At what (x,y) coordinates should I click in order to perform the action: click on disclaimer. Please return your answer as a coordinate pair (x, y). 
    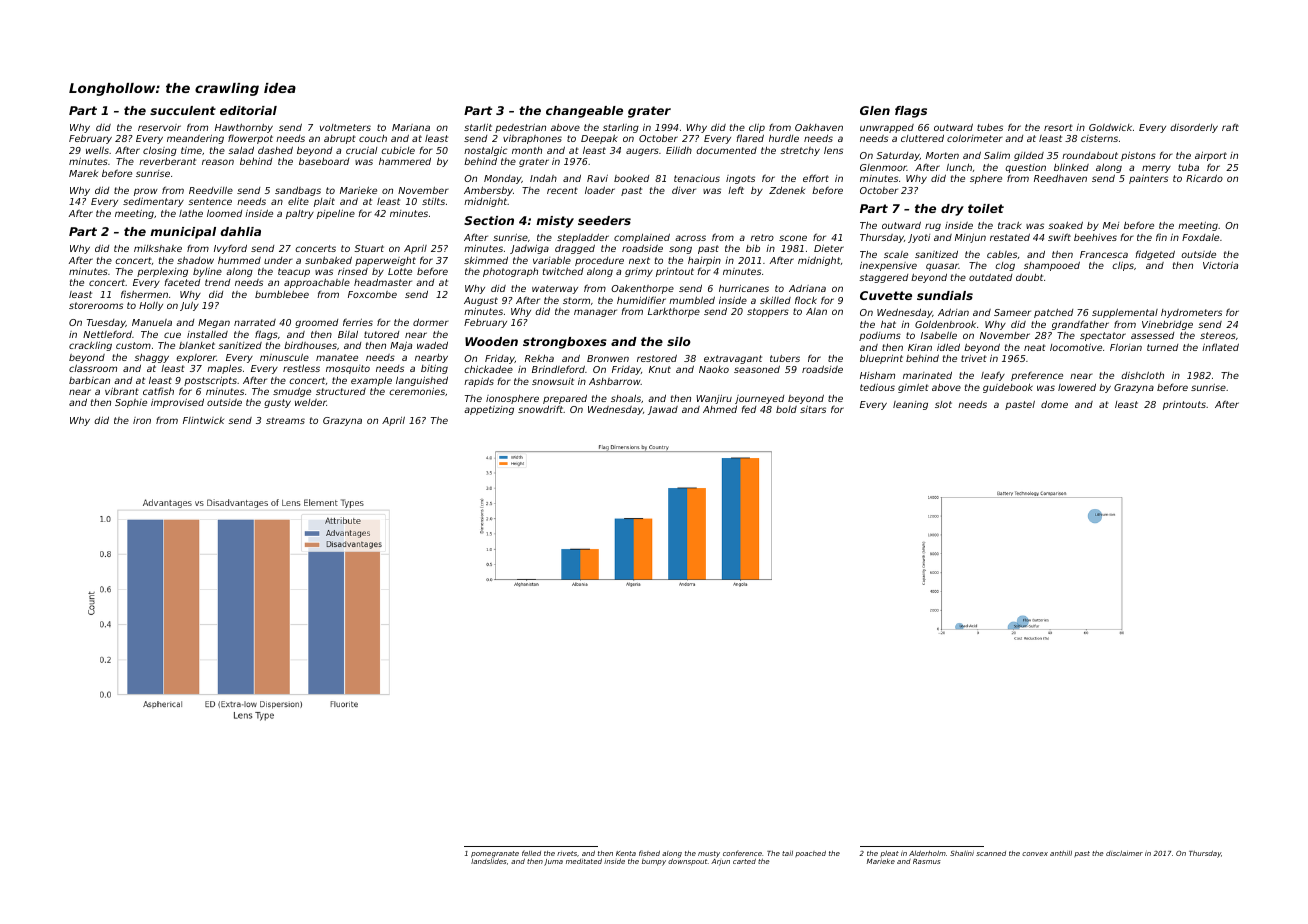
    Looking at the image, I should click on (1124, 853).
